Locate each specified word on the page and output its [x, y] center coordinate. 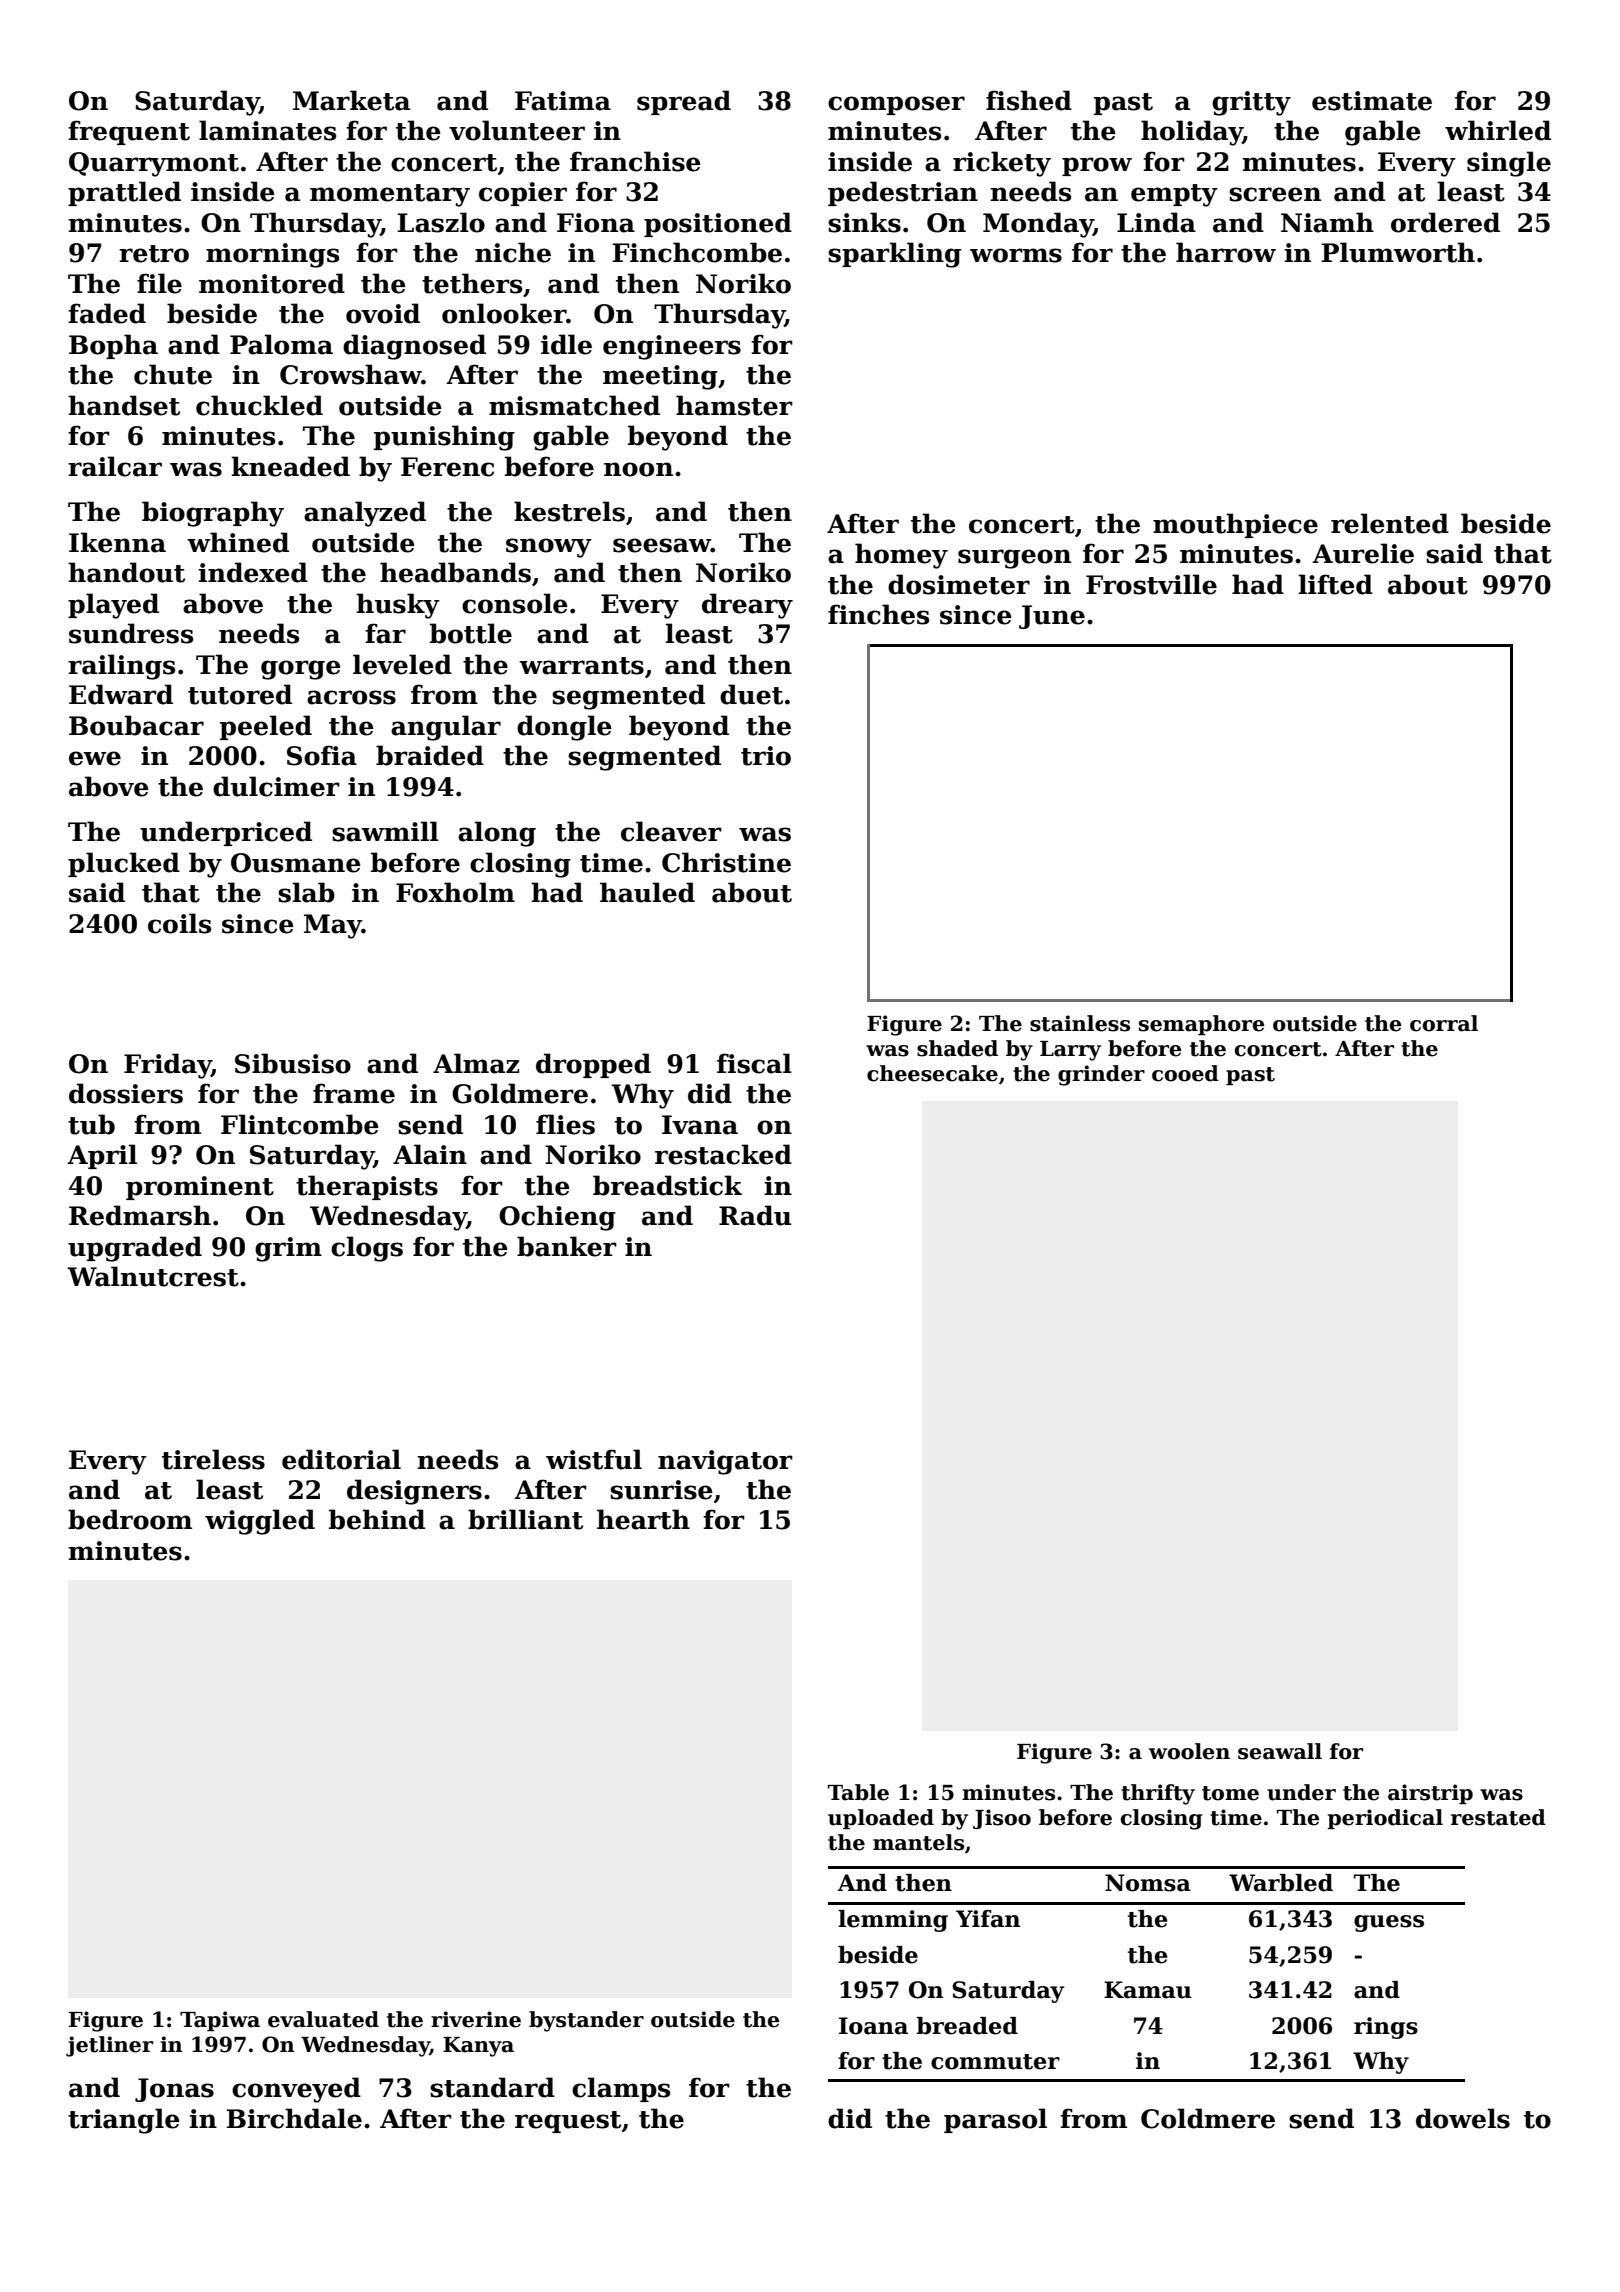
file [159, 283]
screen [1275, 194]
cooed [1185, 1073]
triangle [124, 2121]
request [568, 2122]
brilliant [525, 1519]
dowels [1463, 2118]
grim [288, 1249]
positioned [718, 224]
